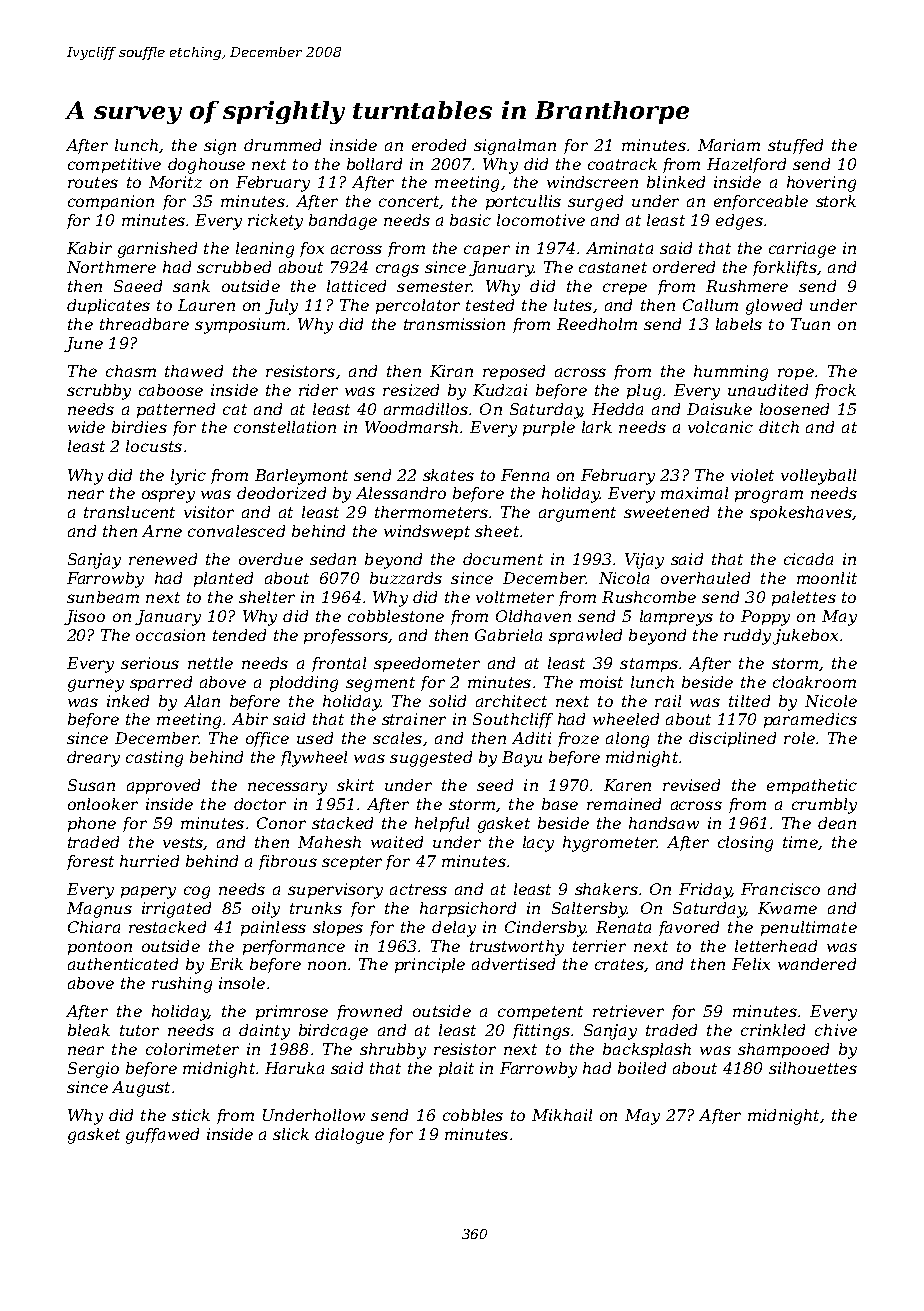 This screenshot has width=924, height=1311. Describe the element at coordinates (729, 145) in the screenshot. I see `Mariam` at that location.
